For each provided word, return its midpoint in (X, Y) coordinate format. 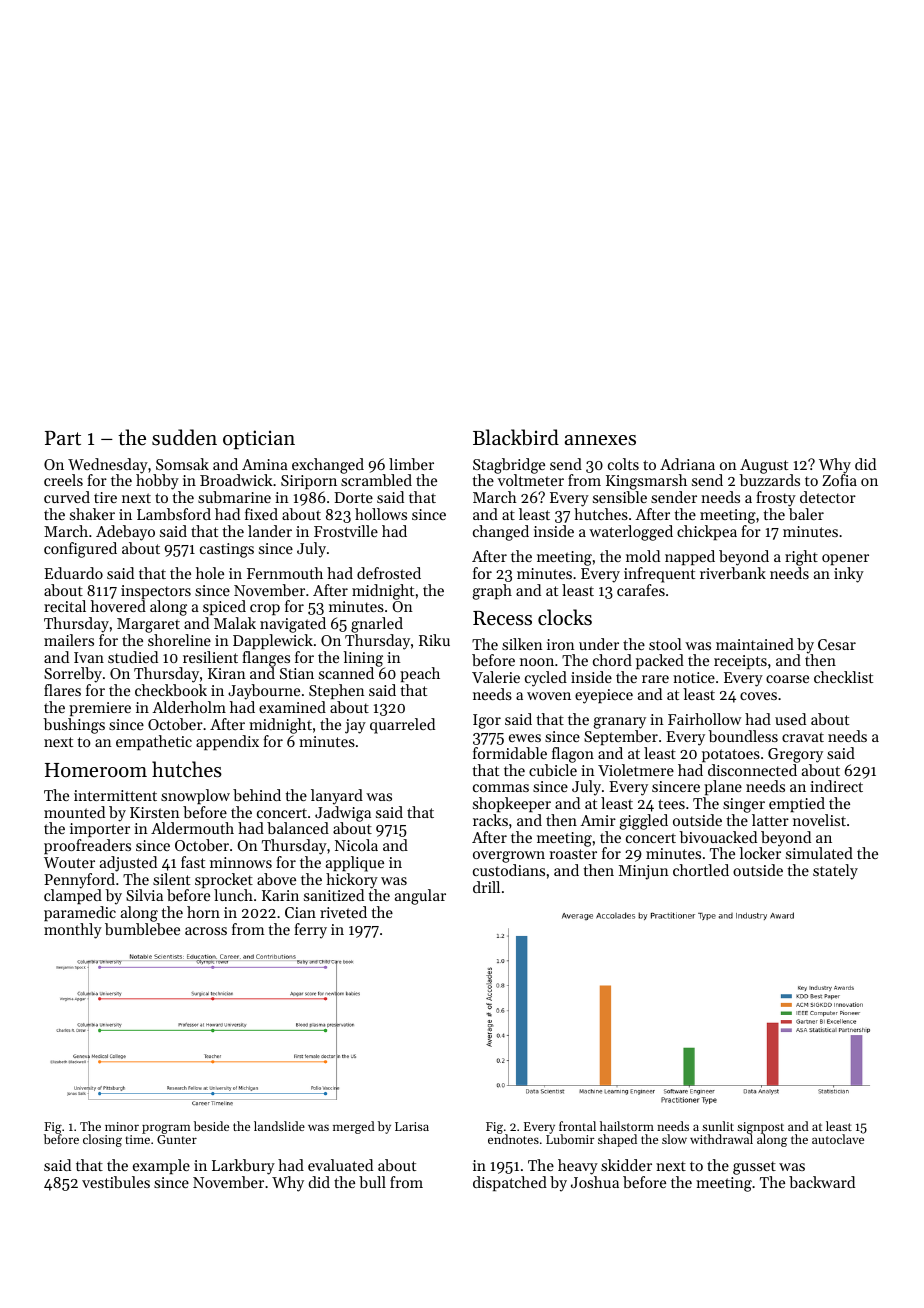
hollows (381, 514)
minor (122, 1126)
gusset (754, 1168)
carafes (641, 590)
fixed (261, 514)
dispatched (510, 1183)
